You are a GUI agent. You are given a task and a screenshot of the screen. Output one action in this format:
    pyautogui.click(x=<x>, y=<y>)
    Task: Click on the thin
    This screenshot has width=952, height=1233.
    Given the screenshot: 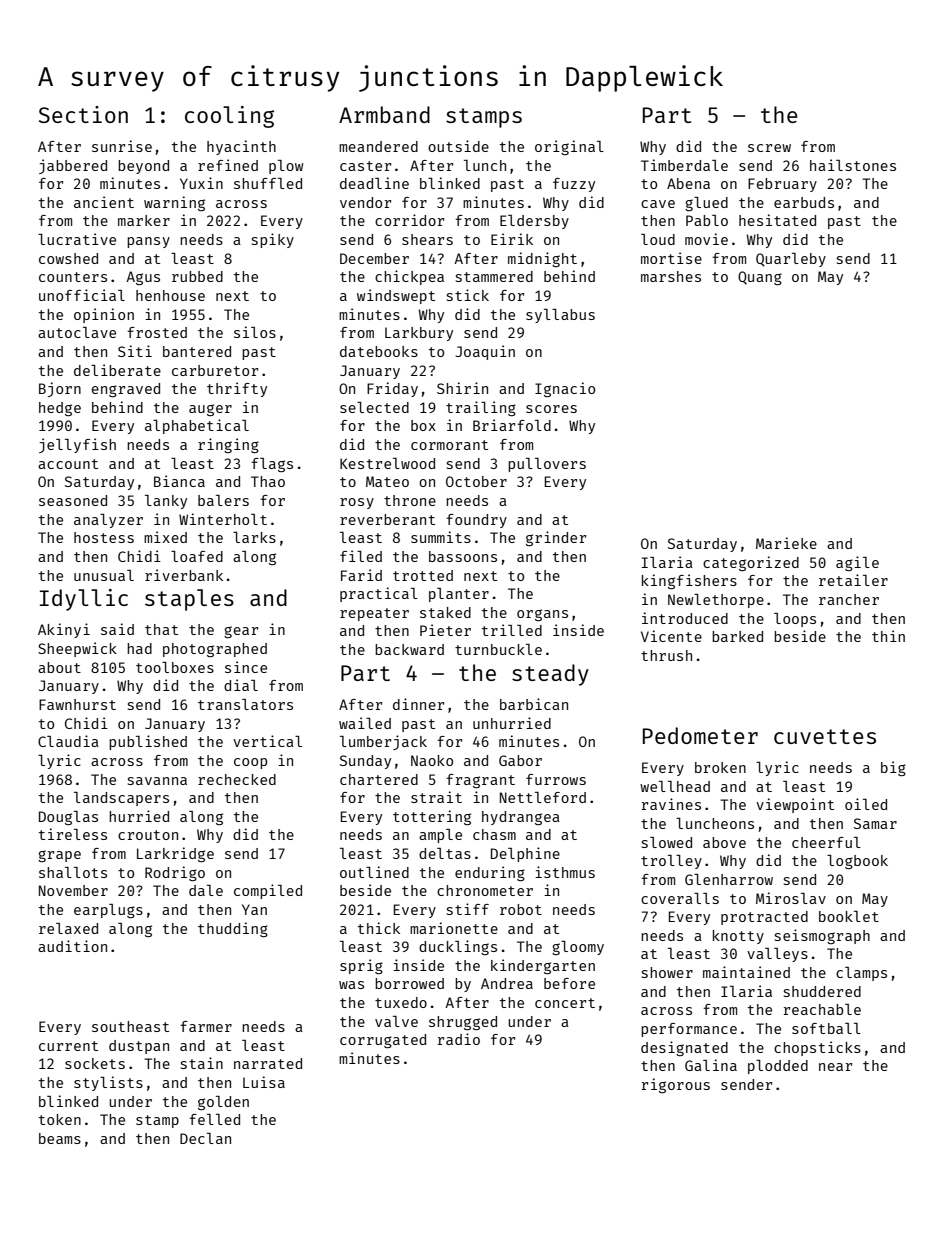 What is the action you would take?
    pyautogui.click(x=888, y=636)
